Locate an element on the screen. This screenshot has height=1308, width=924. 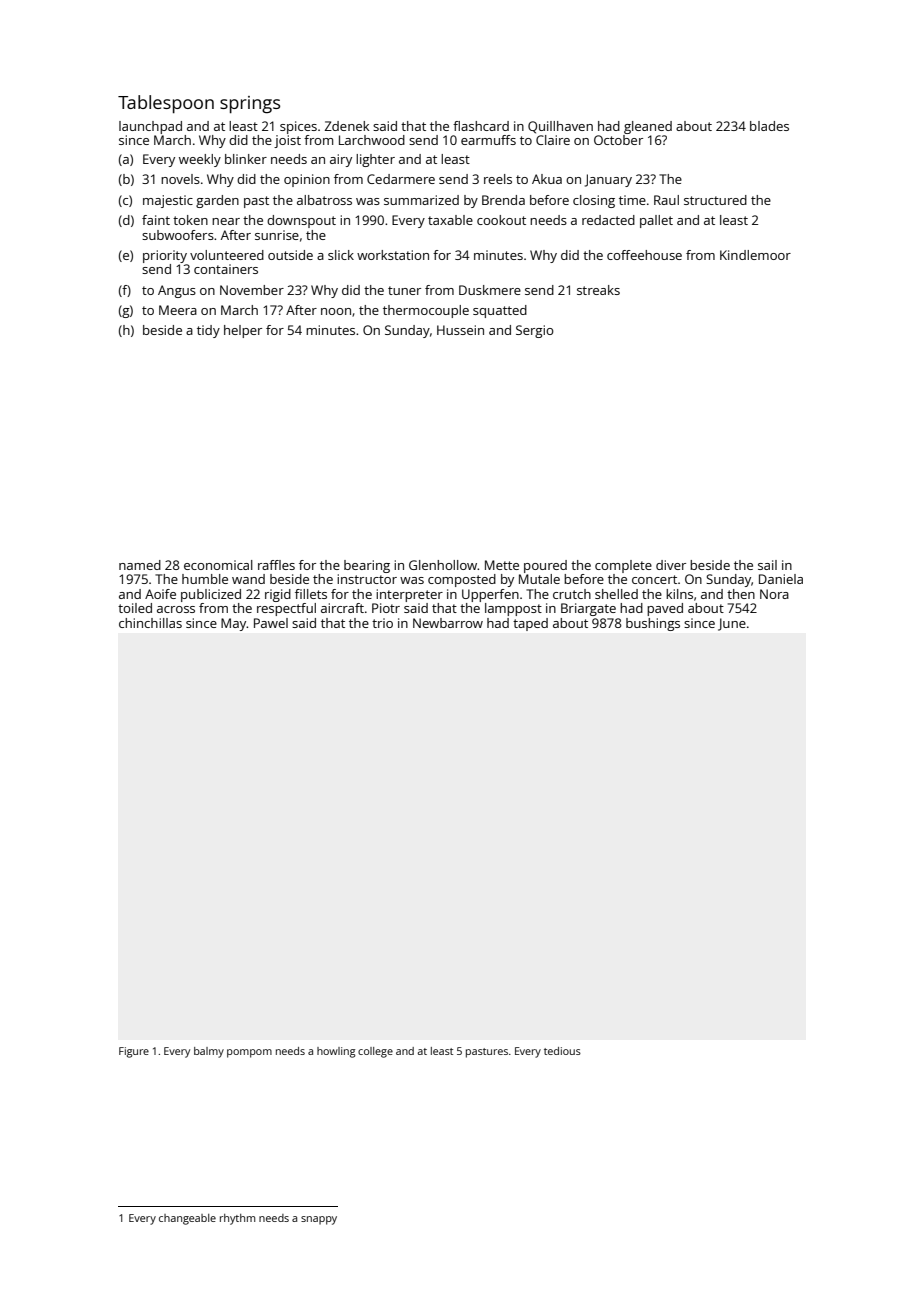
rhythm is located at coordinates (237, 1219).
